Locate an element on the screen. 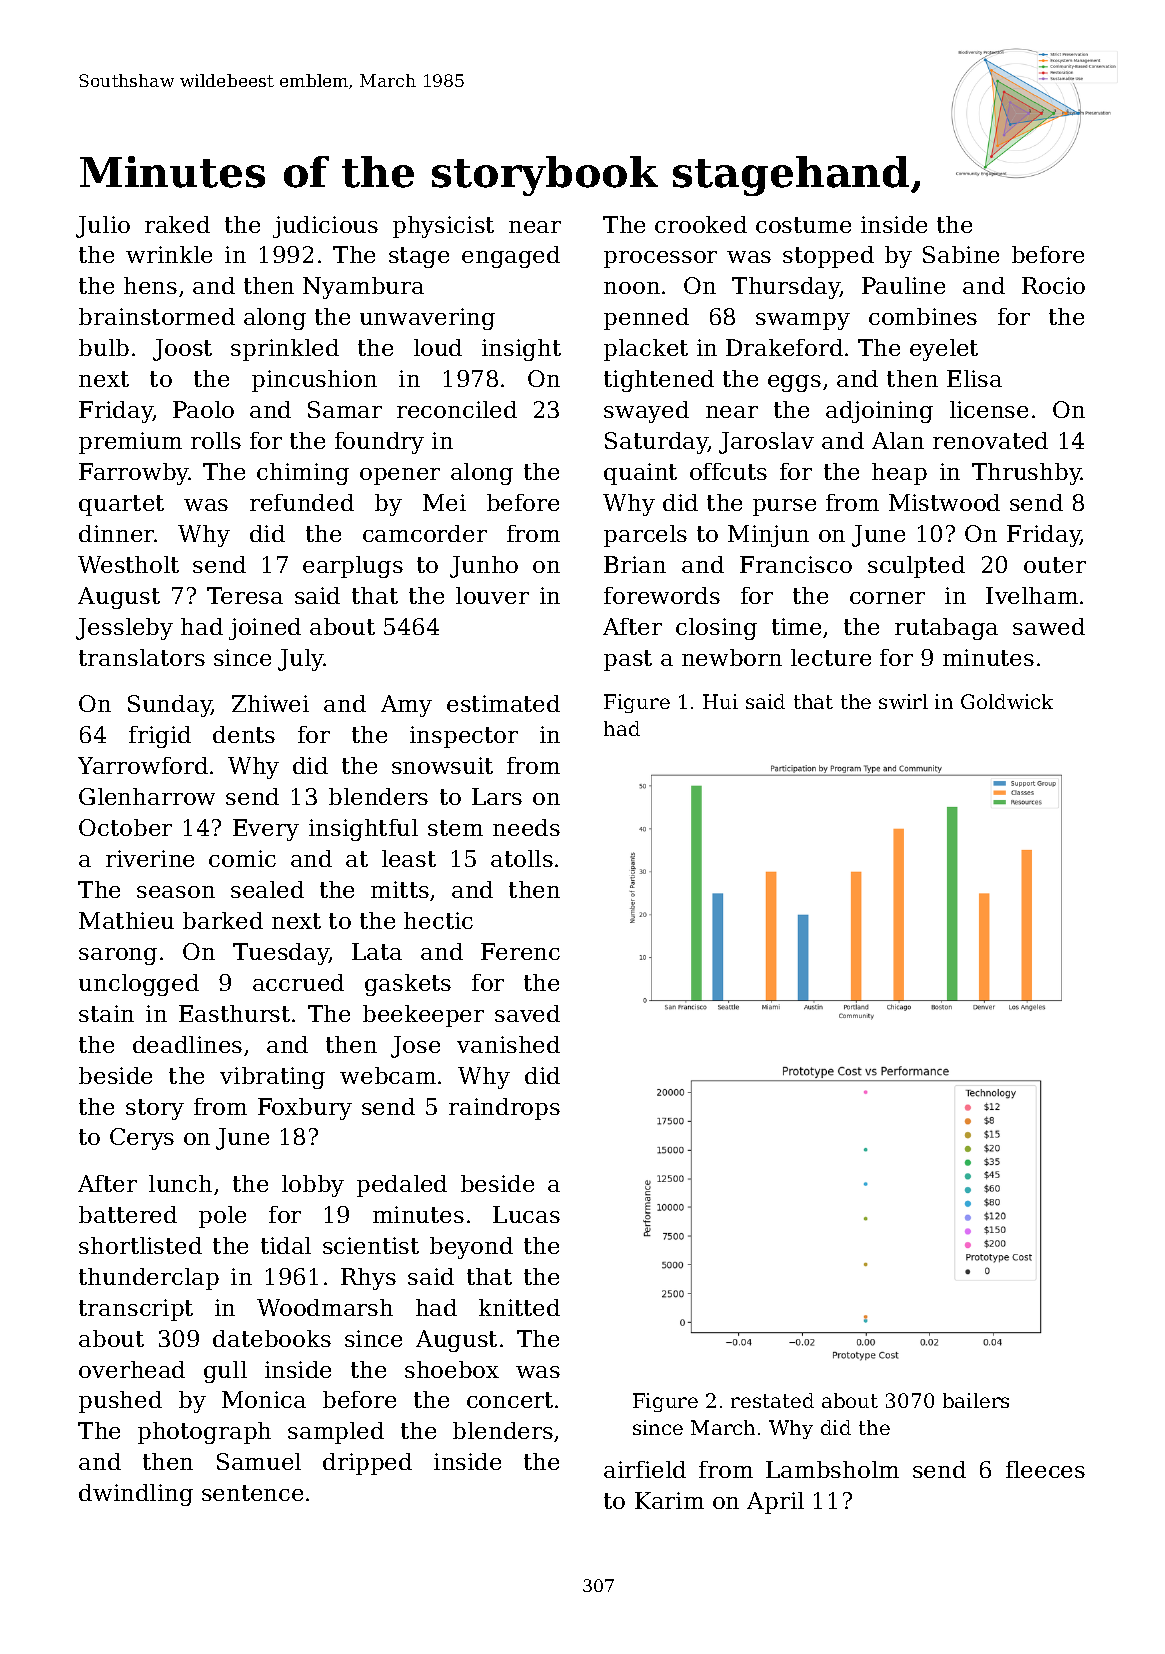 The height and width of the screenshot is (1654, 1165). bailers is located at coordinates (976, 1400).
